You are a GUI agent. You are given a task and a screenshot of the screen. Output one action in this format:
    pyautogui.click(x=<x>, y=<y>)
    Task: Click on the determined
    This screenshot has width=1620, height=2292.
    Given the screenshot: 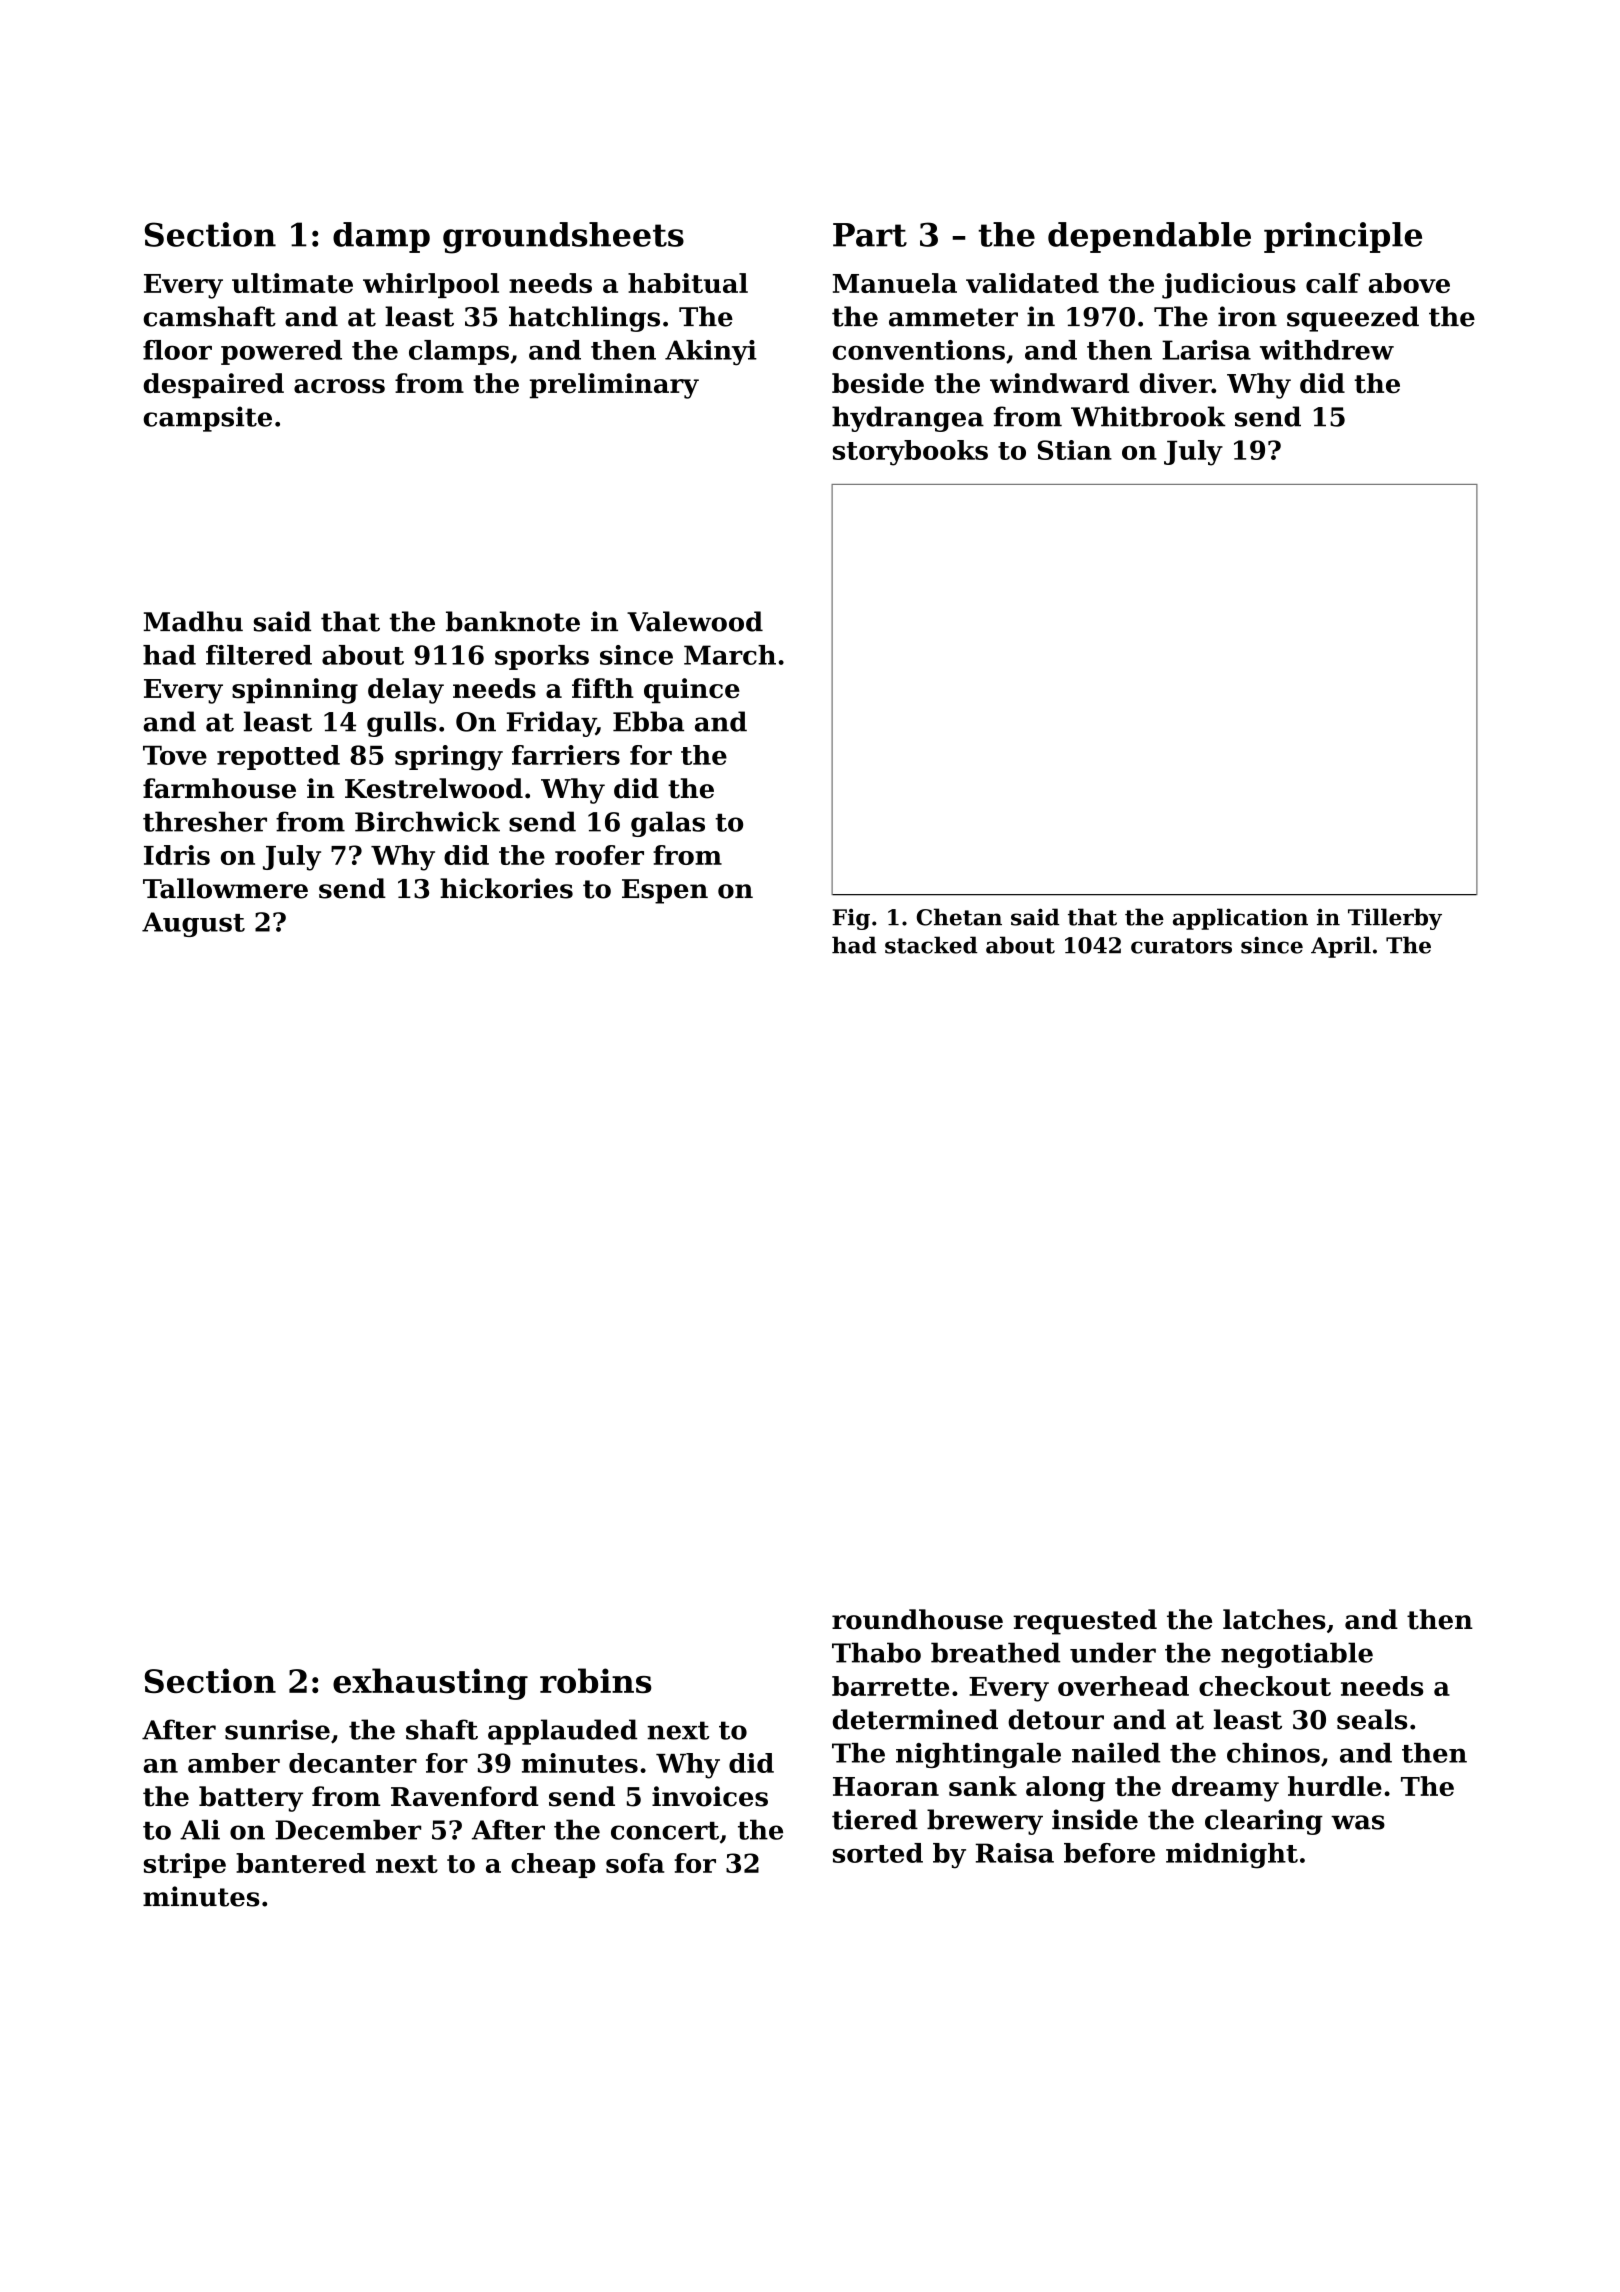 What is the action you would take?
    pyautogui.click(x=915, y=1719)
